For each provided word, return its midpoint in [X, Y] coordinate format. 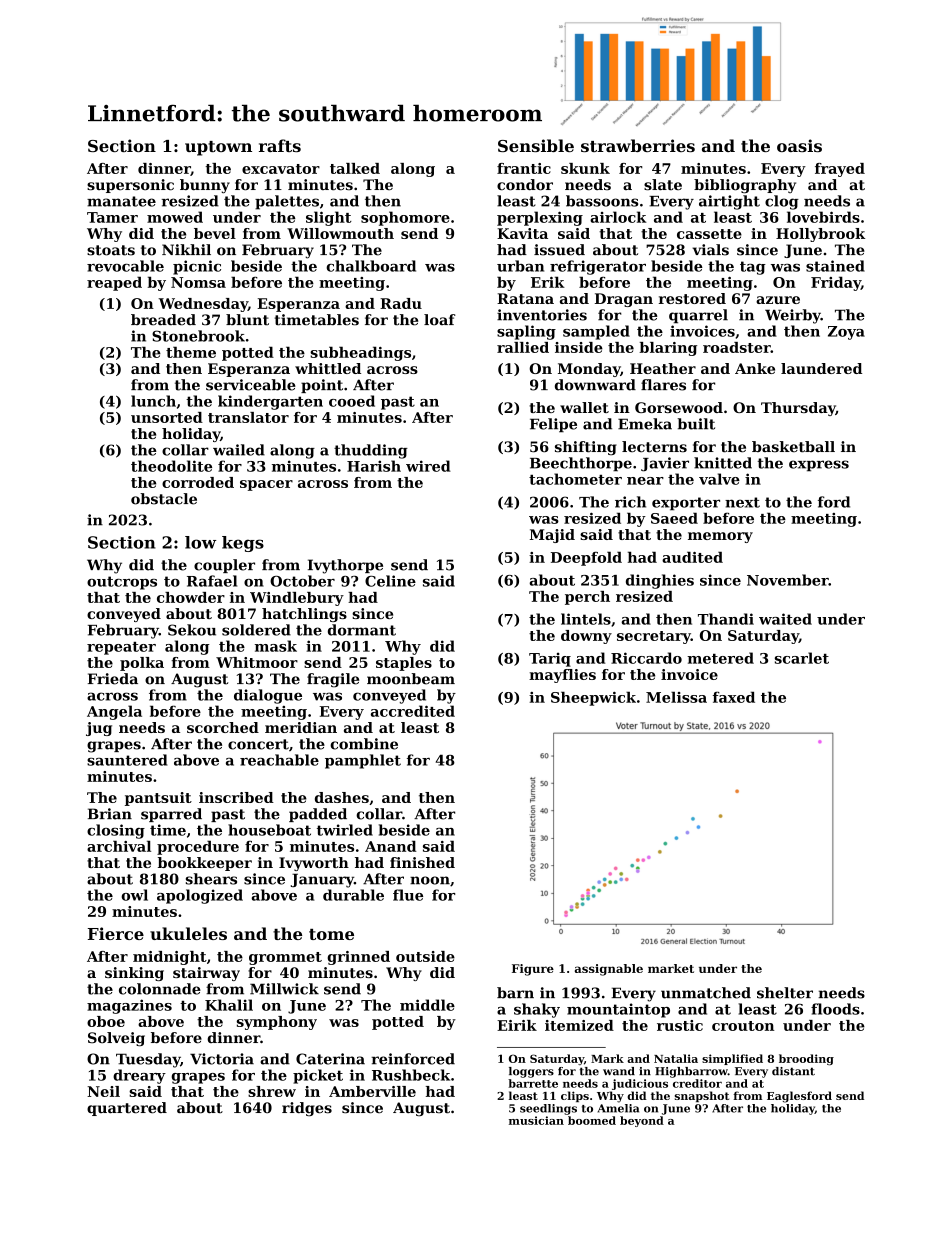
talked [355, 168]
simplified [732, 1059]
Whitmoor [257, 662]
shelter [785, 993]
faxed [734, 697]
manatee [121, 201]
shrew [272, 1091]
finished [422, 862]
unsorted [167, 417]
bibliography [745, 186]
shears [211, 879]
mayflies [562, 676]
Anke [755, 368]
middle [427, 1005]
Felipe [553, 425]
